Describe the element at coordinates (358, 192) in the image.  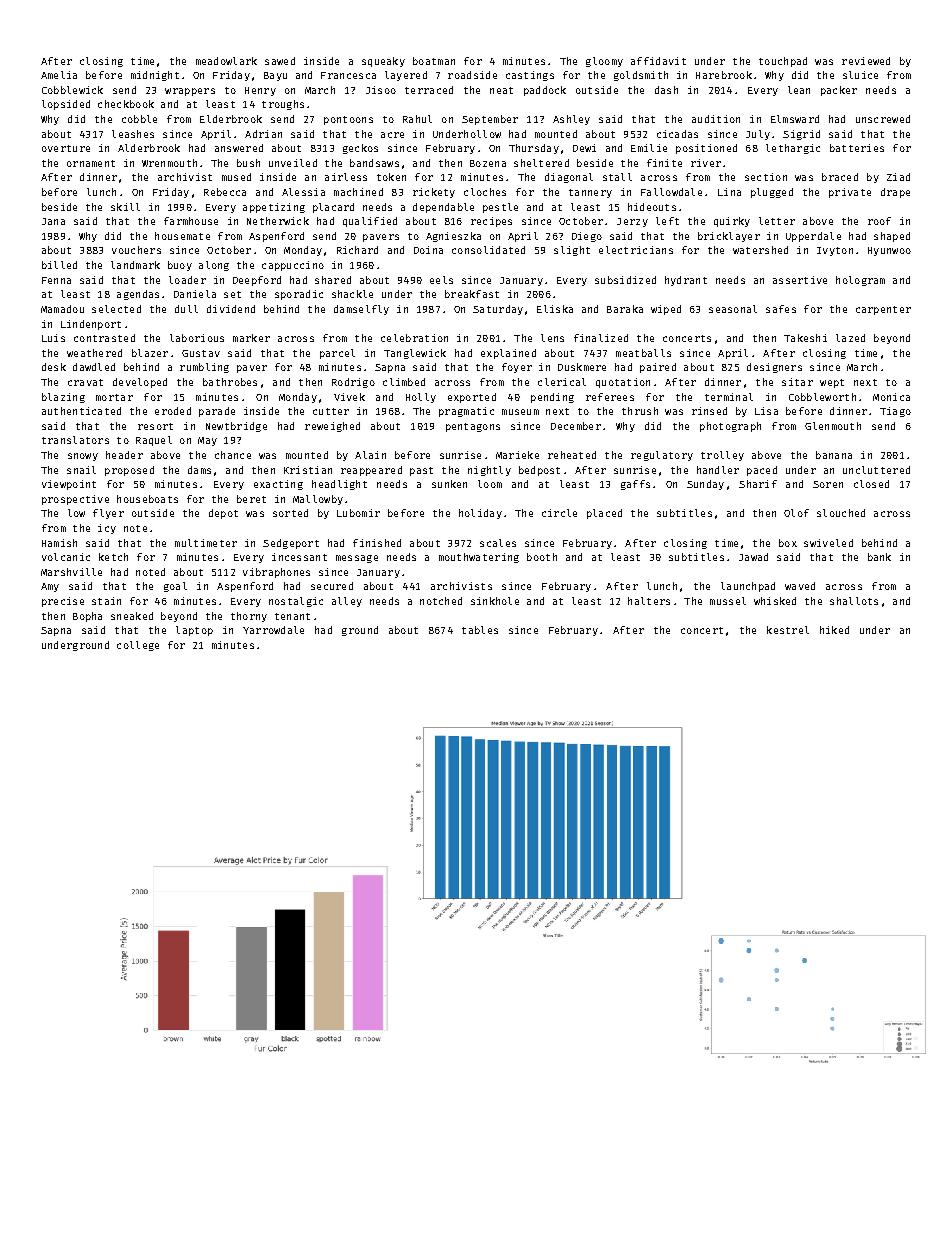
I see `machined` at that location.
